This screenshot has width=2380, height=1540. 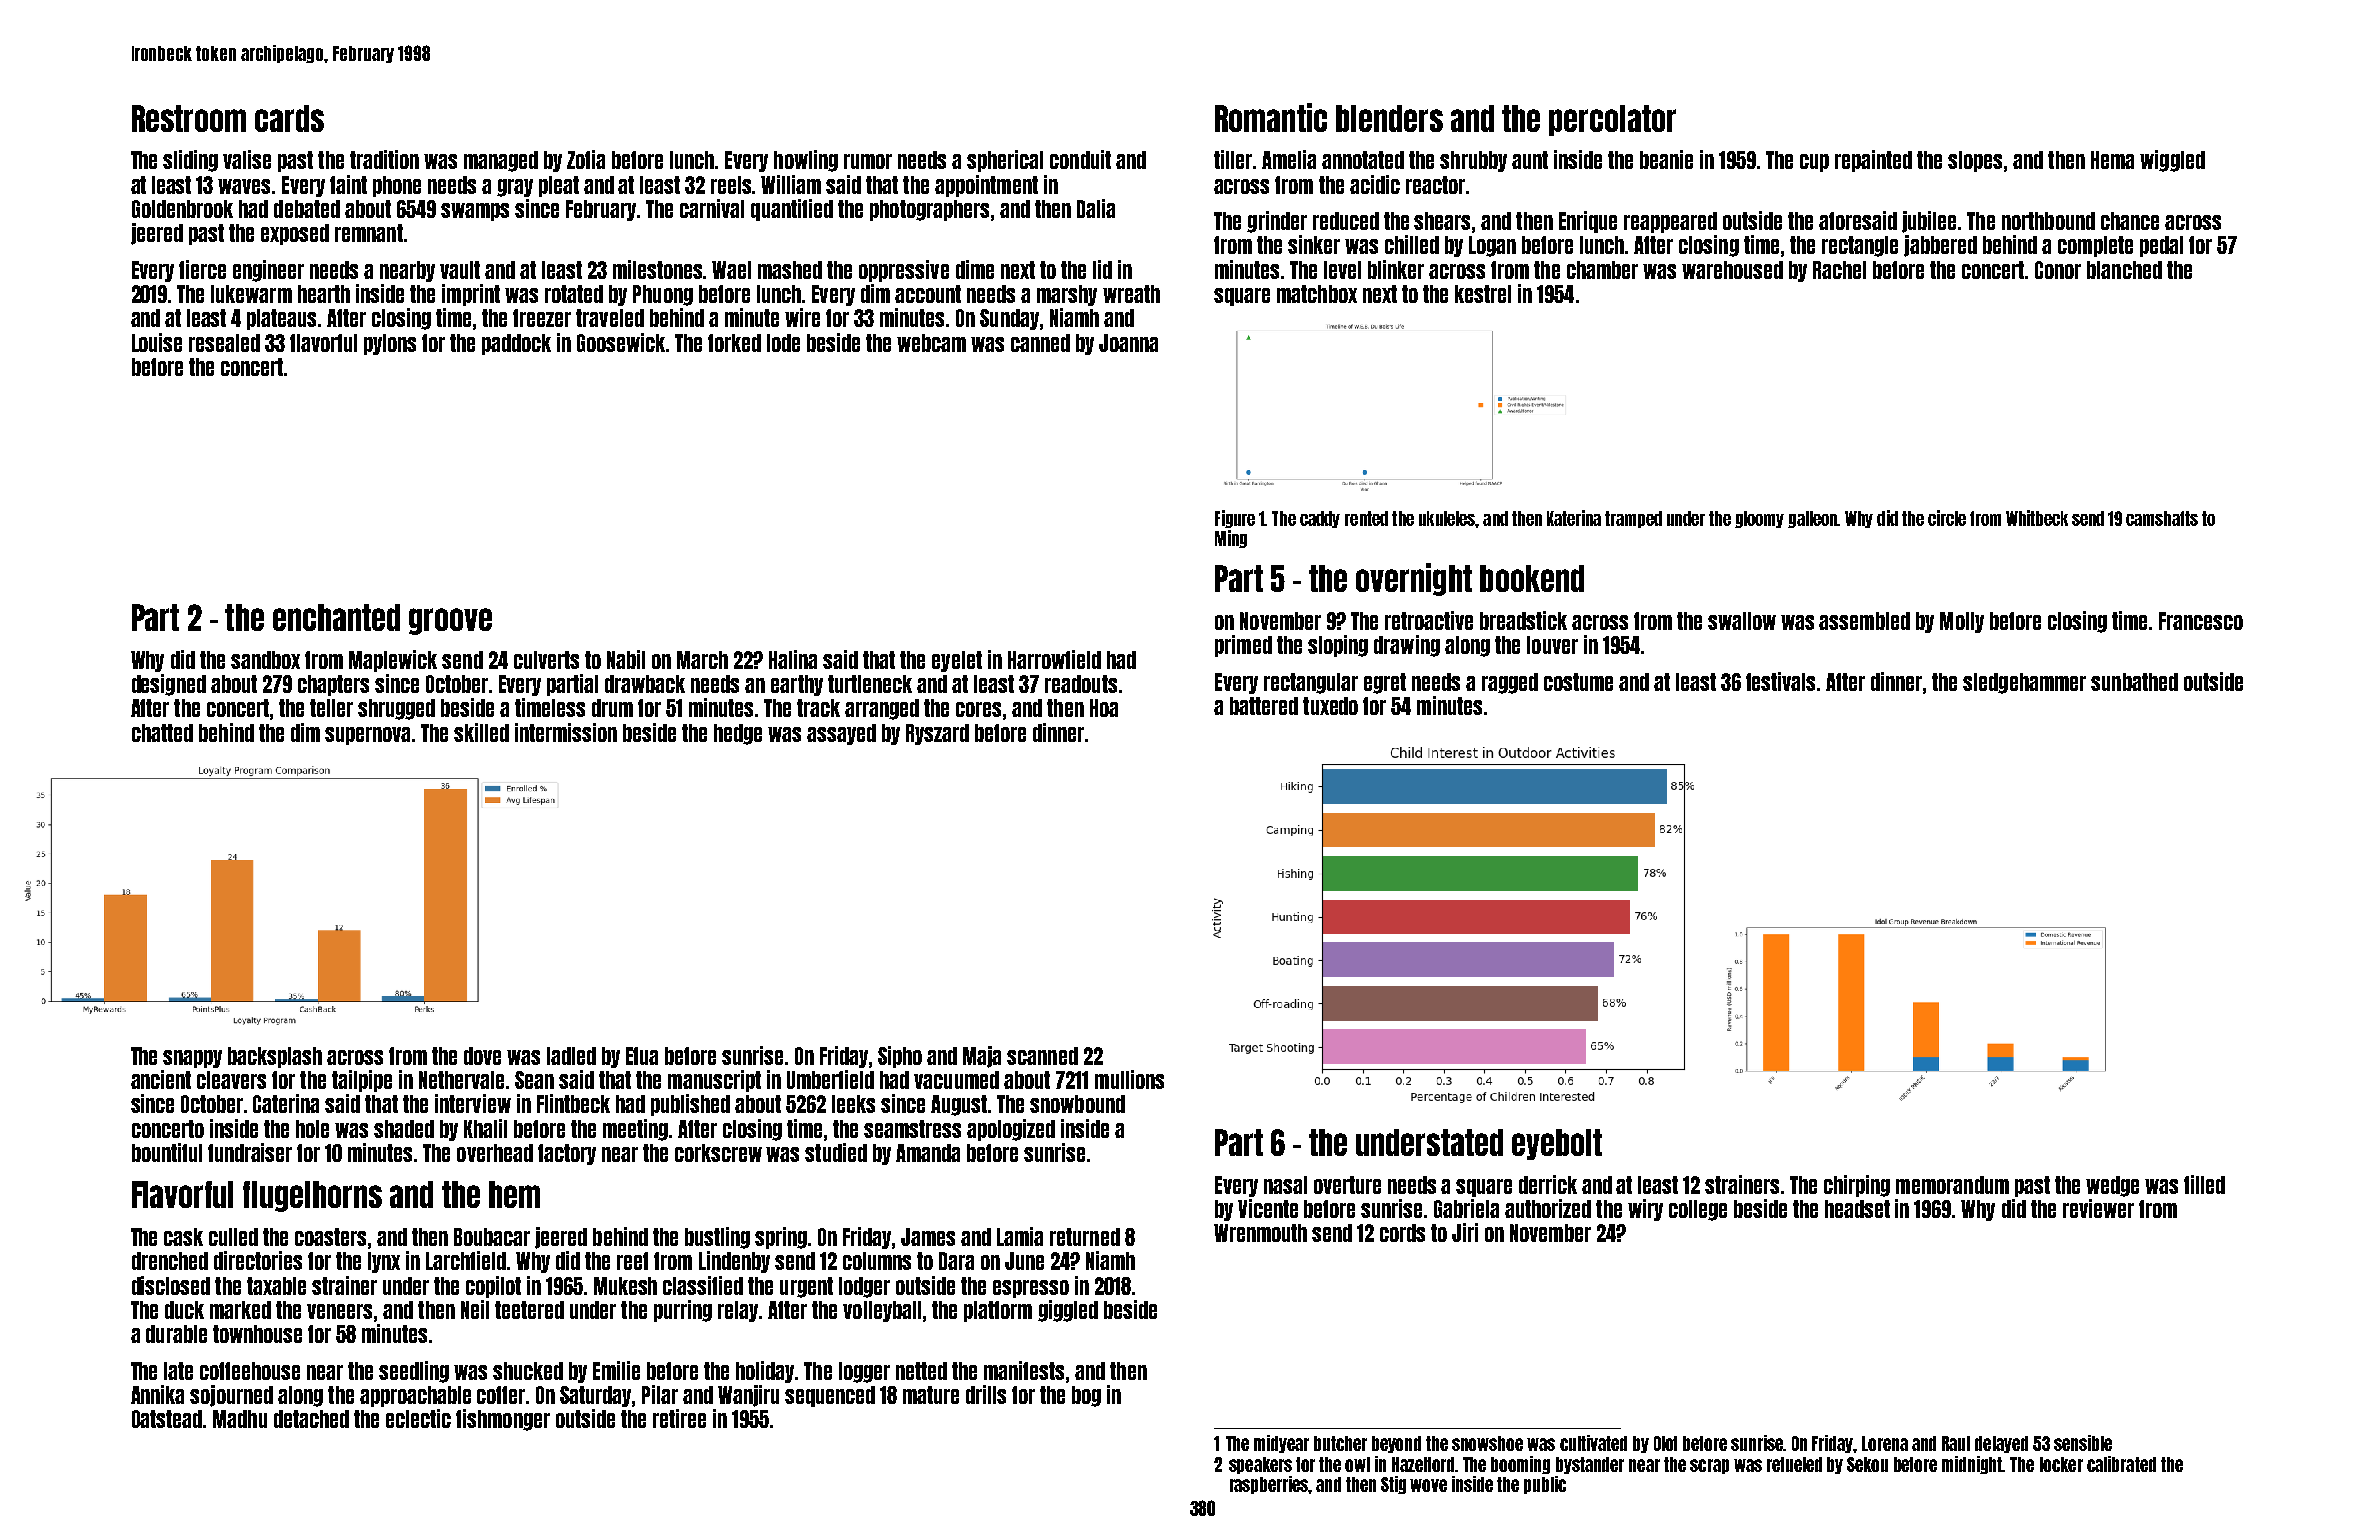 I want to click on mullions, so click(x=1129, y=1079).
